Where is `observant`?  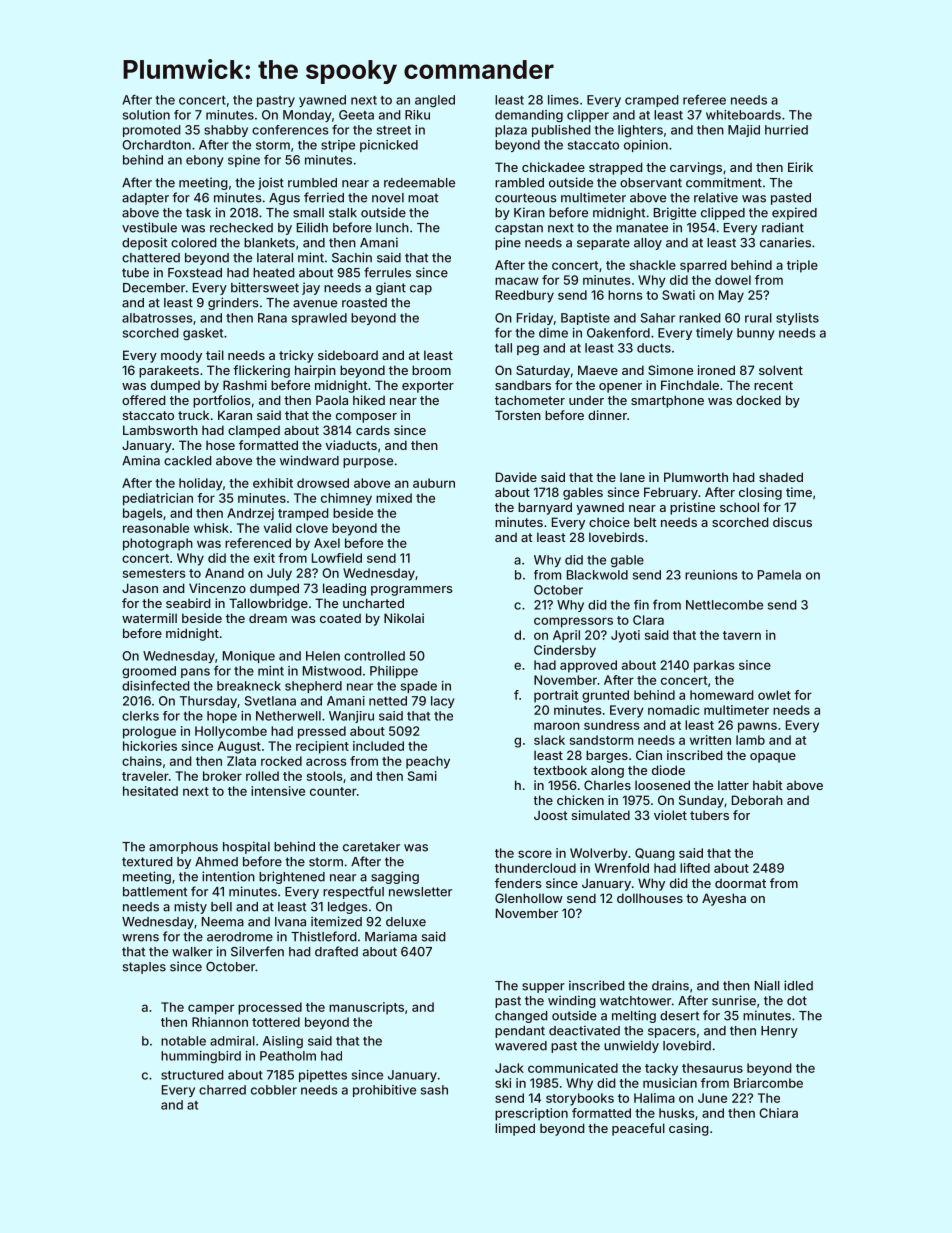
observant is located at coordinates (651, 183).
